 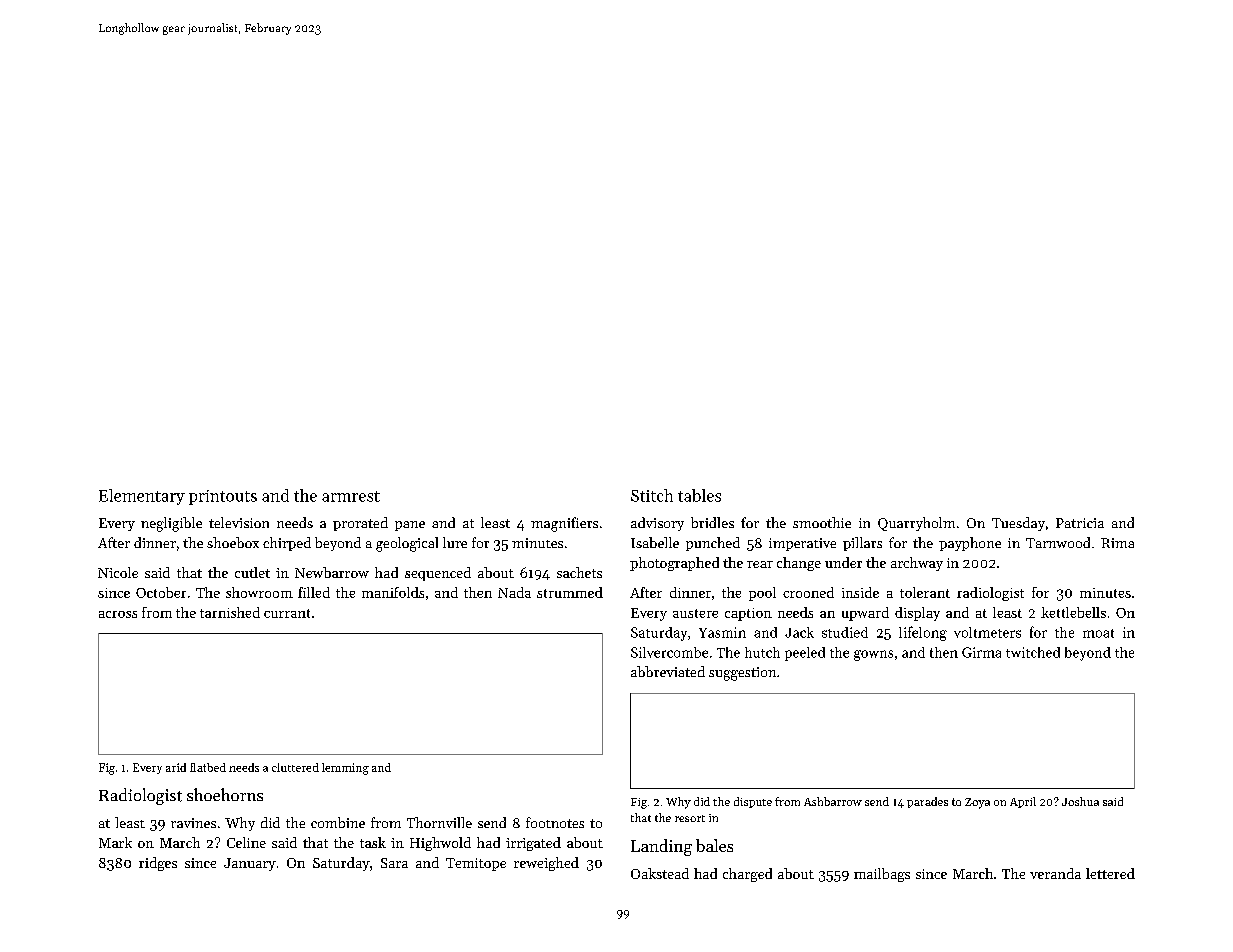 What do you see at coordinates (295, 767) in the page?
I see `cluttered` at bounding box center [295, 767].
